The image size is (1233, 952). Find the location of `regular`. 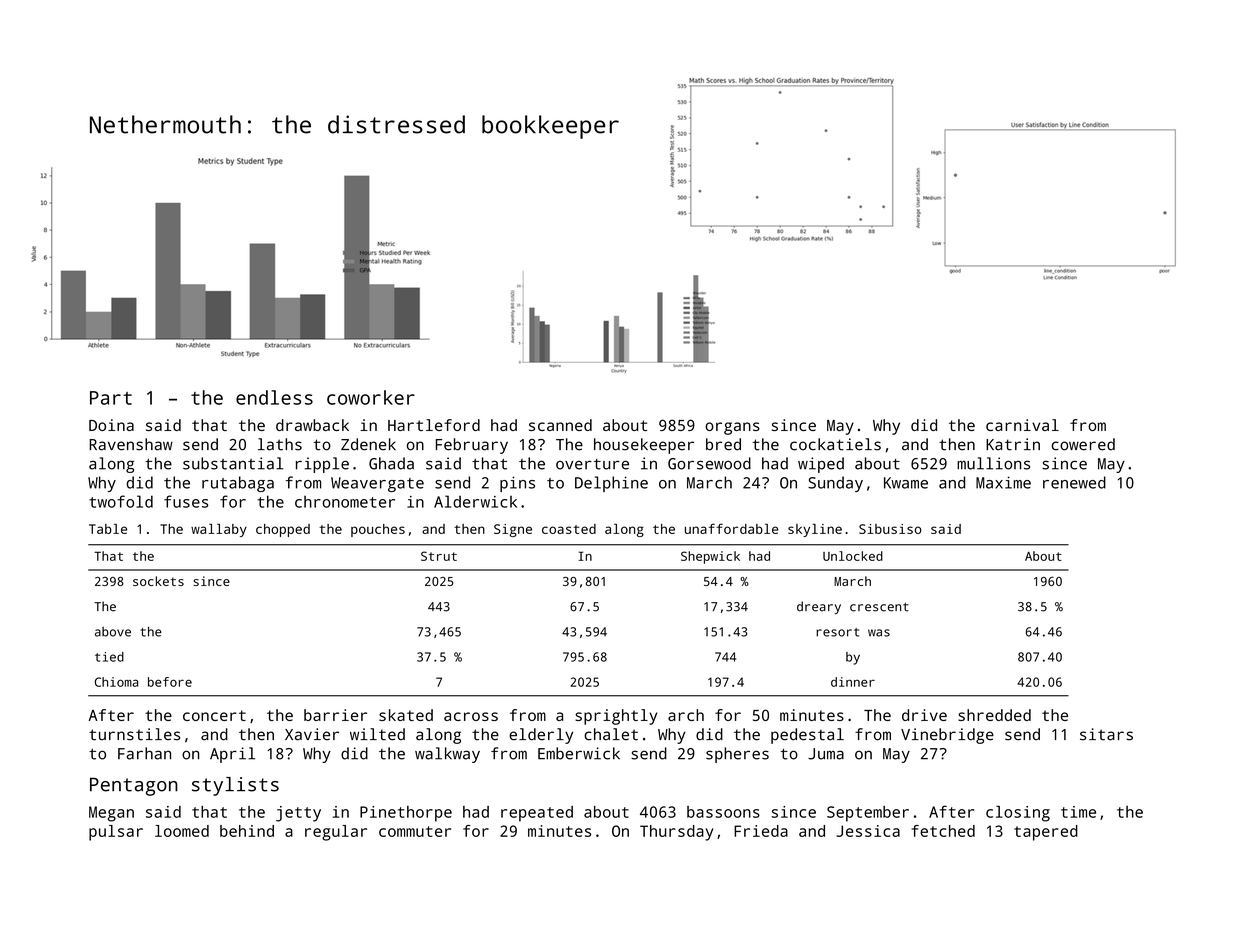

regular is located at coordinates (336, 833).
